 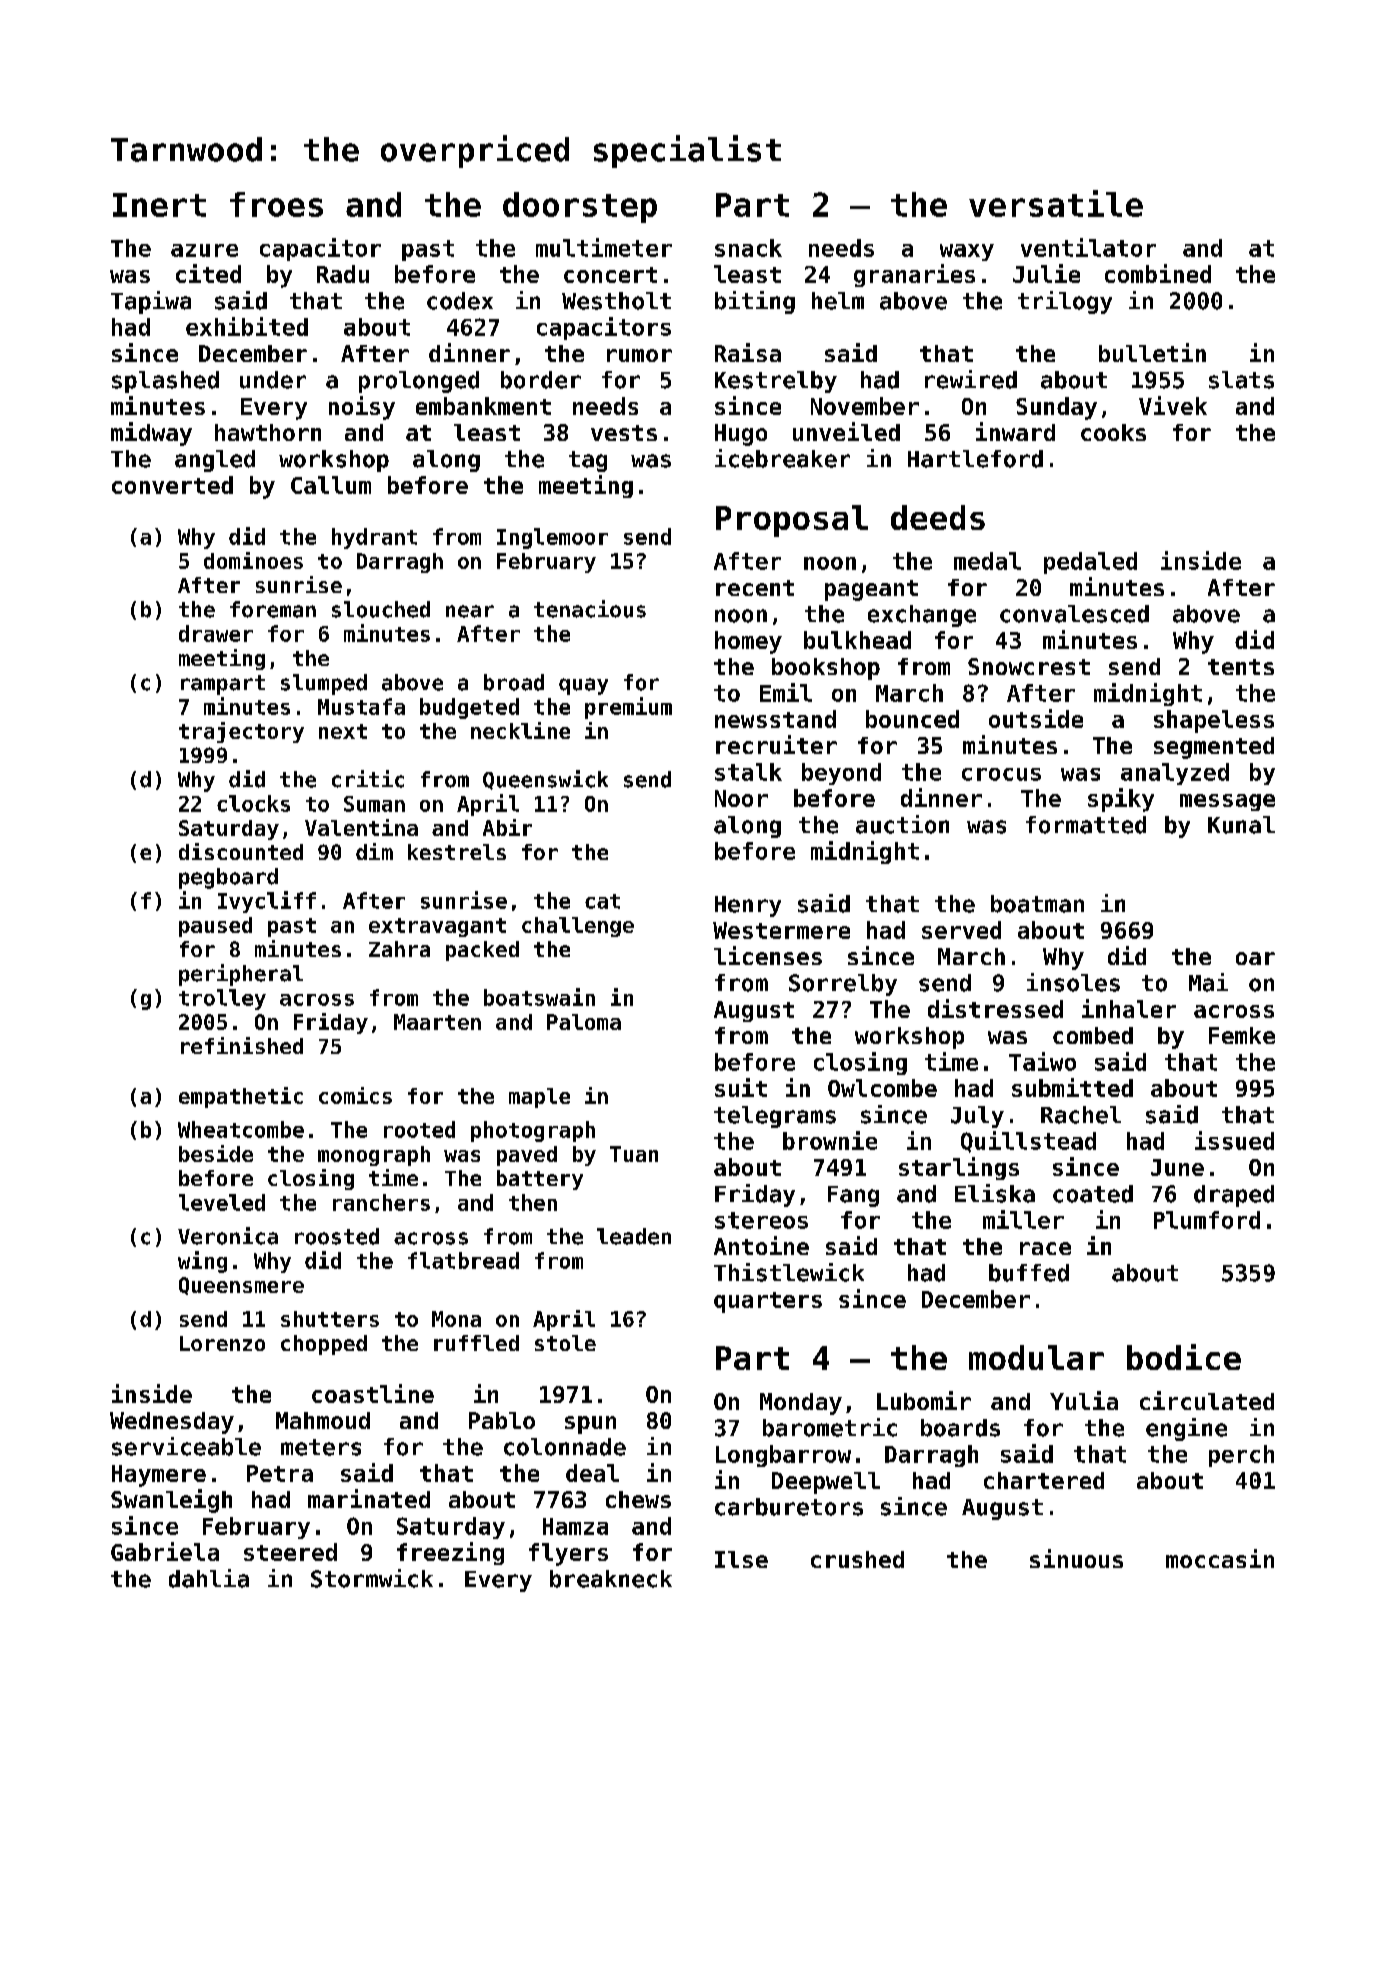 What do you see at coordinates (748, 248) in the screenshot?
I see `snack` at bounding box center [748, 248].
